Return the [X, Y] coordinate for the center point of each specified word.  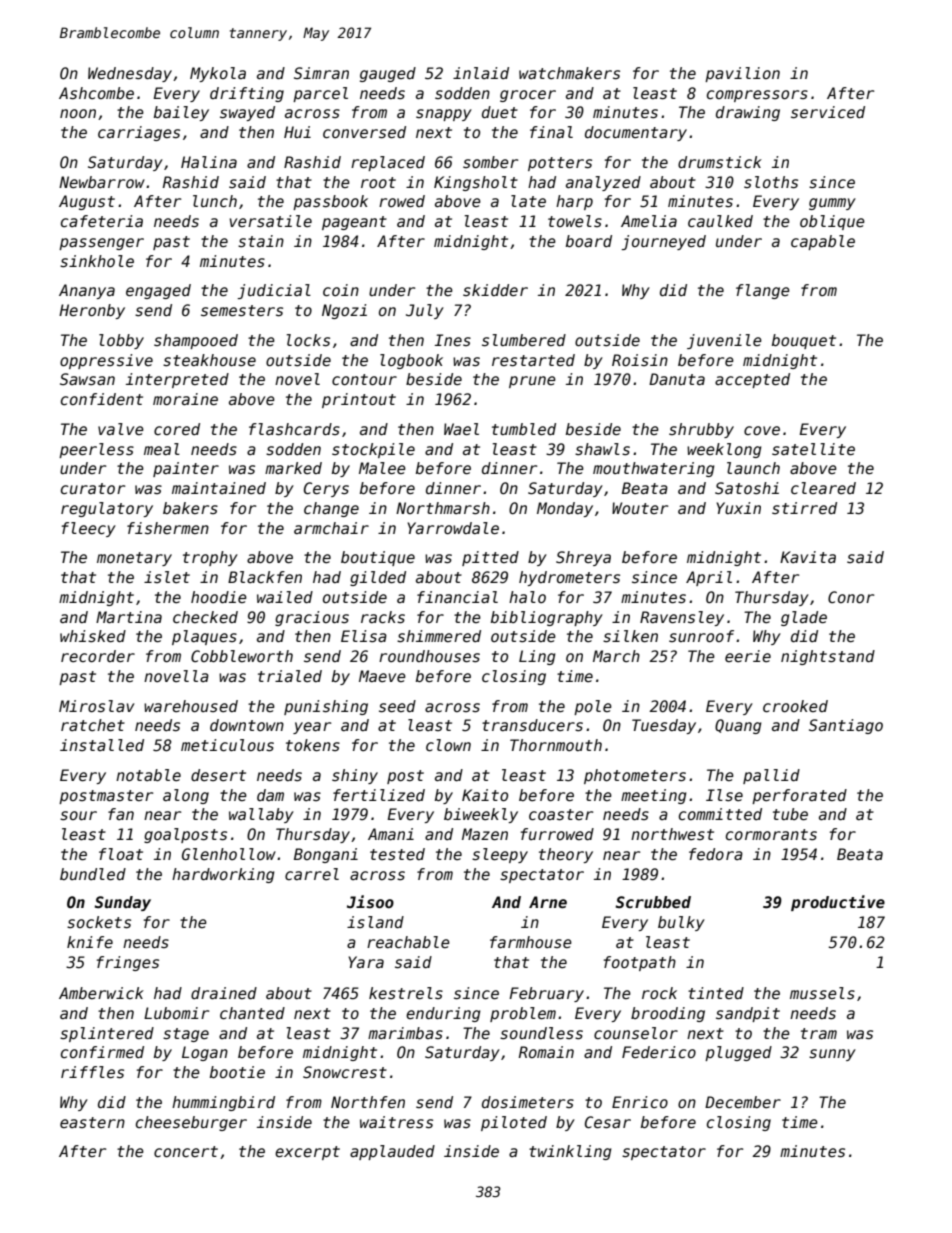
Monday [565, 509]
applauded [392, 1152]
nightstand [828, 657]
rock [659, 993]
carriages [139, 133]
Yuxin [738, 508]
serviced [828, 112]
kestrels [406, 993]
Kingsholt [476, 183]
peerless [96, 450]
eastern [92, 1122]
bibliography [547, 618]
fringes [128, 963]
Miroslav [96, 706]
